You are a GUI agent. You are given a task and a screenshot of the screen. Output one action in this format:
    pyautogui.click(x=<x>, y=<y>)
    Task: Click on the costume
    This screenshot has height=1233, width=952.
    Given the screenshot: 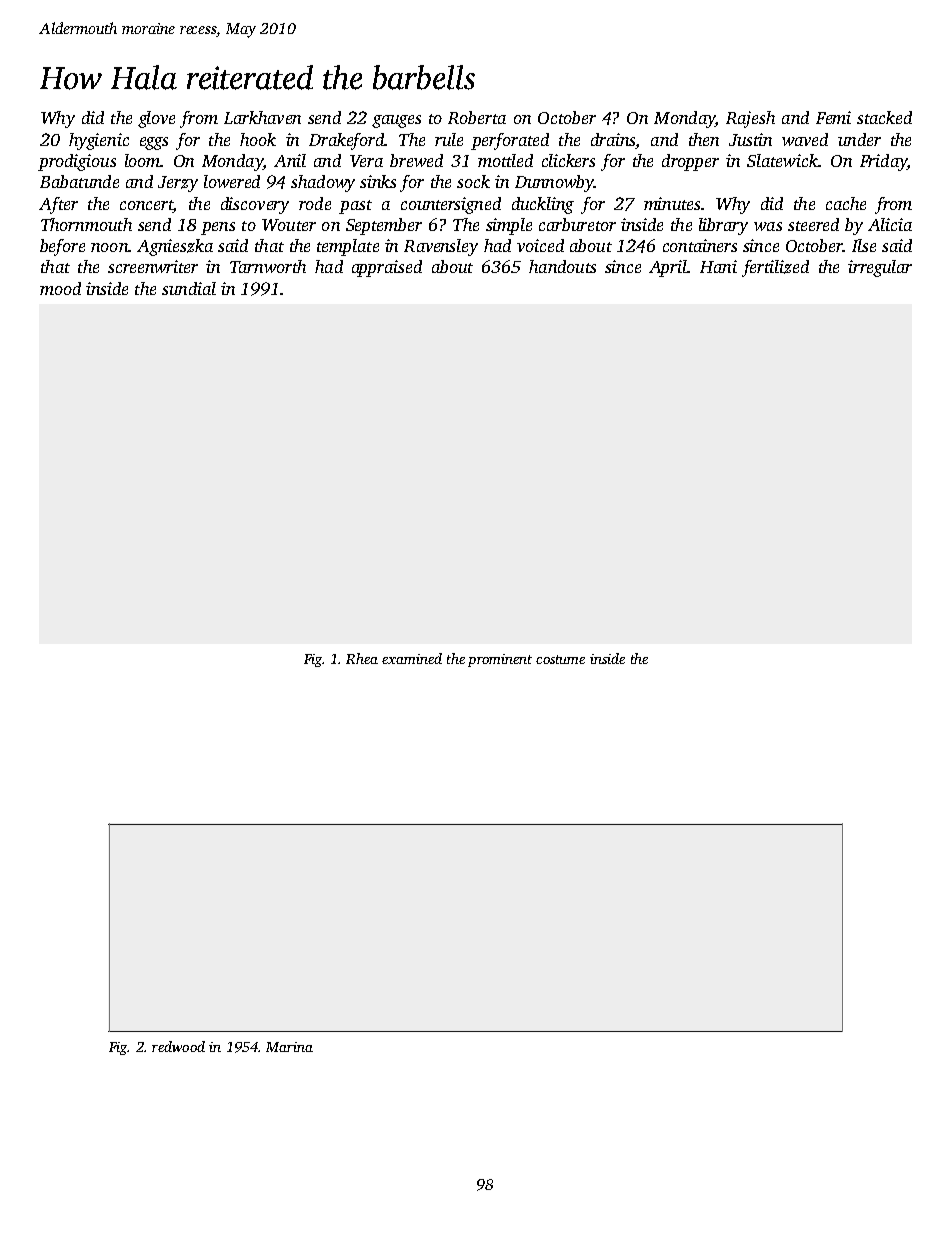 What is the action you would take?
    pyautogui.click(x=560, y=659)
